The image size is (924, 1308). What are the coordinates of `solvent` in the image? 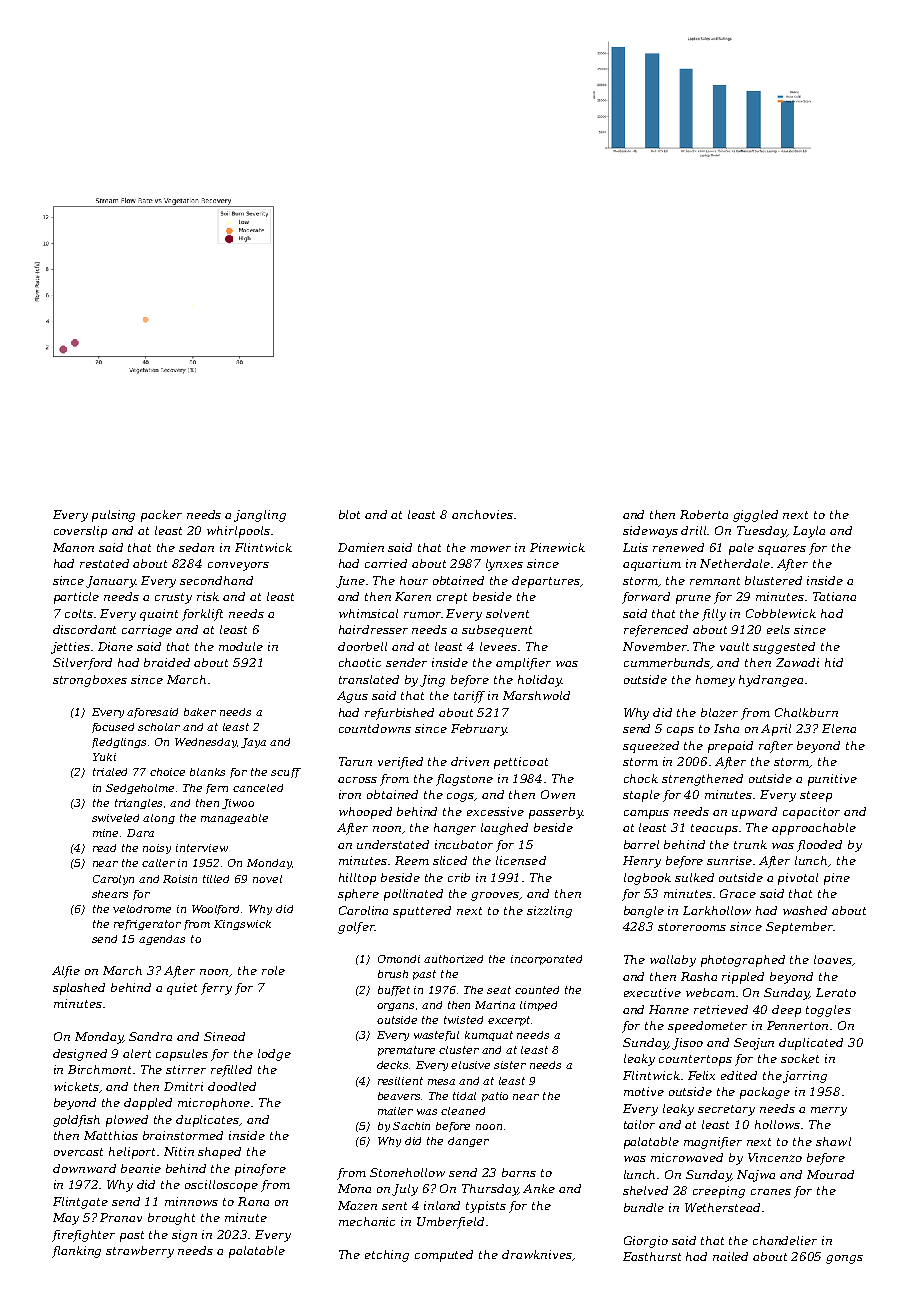 It's located at (507, 613).
